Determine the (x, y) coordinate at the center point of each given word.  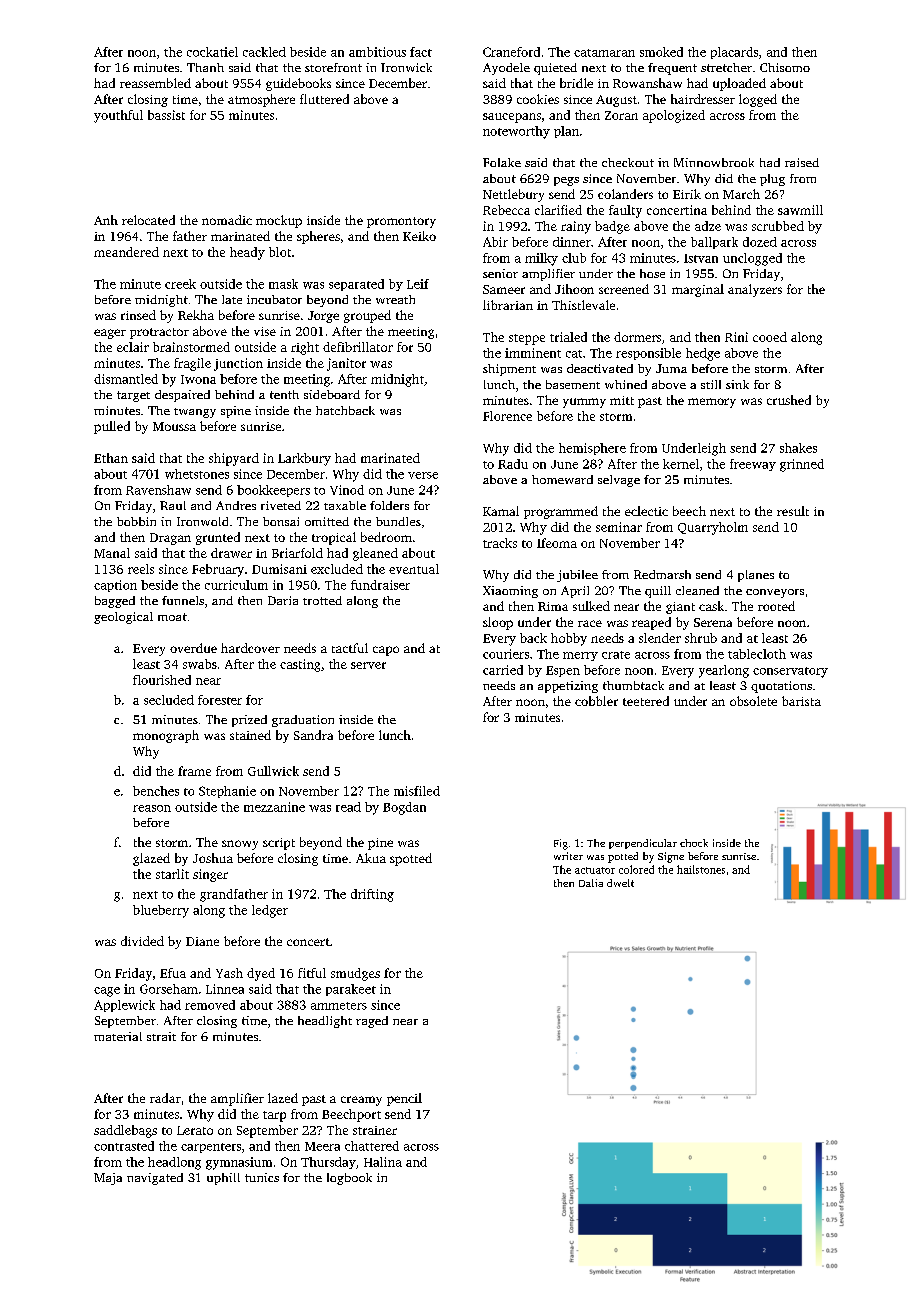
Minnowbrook (714, 162)
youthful (118, 116)
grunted (218, 538)
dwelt (620, 883)
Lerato (195, 1130)
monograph (166, 736)
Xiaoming (510, 592)
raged (372, 1022)
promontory (401, 222)
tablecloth (757, 654)
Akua (371, 858)
